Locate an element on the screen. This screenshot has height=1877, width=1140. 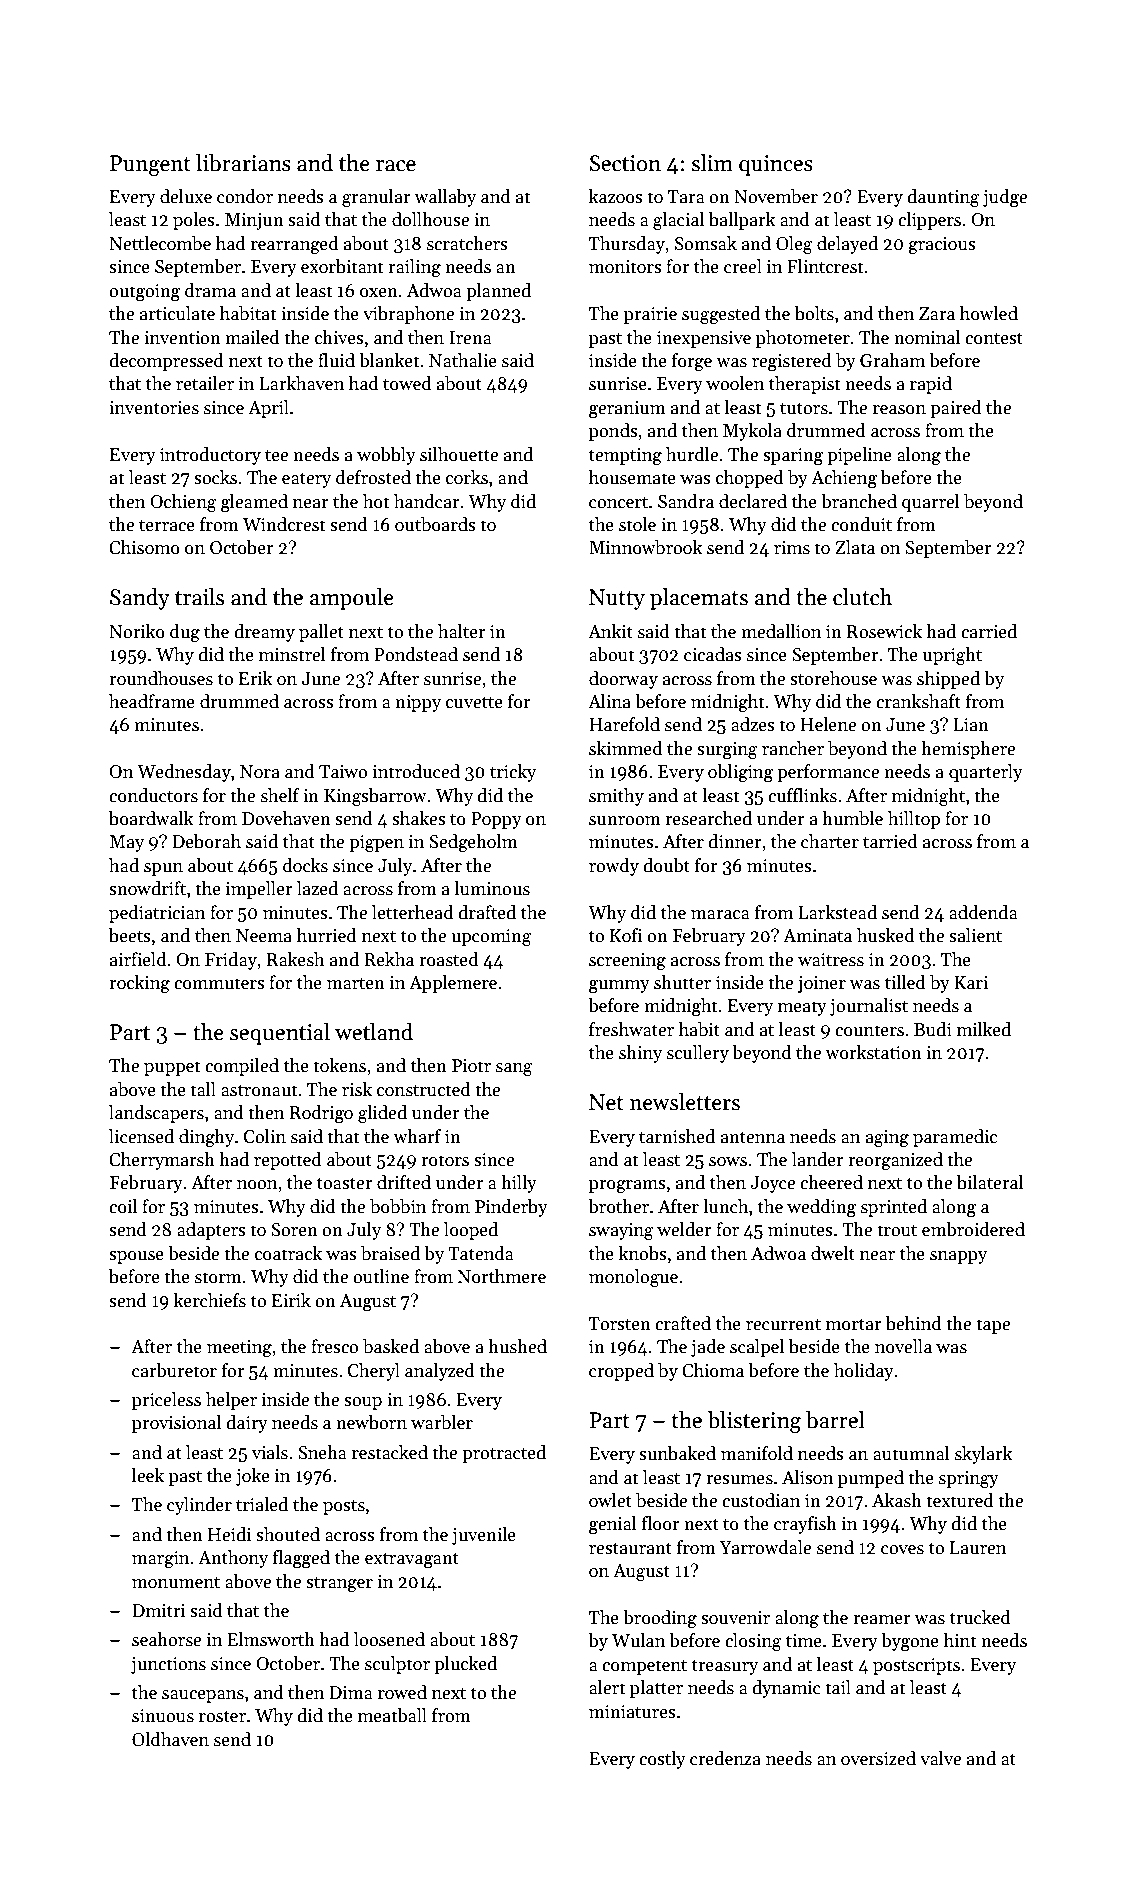
dinghy is located at coordinates (206, 1138).
